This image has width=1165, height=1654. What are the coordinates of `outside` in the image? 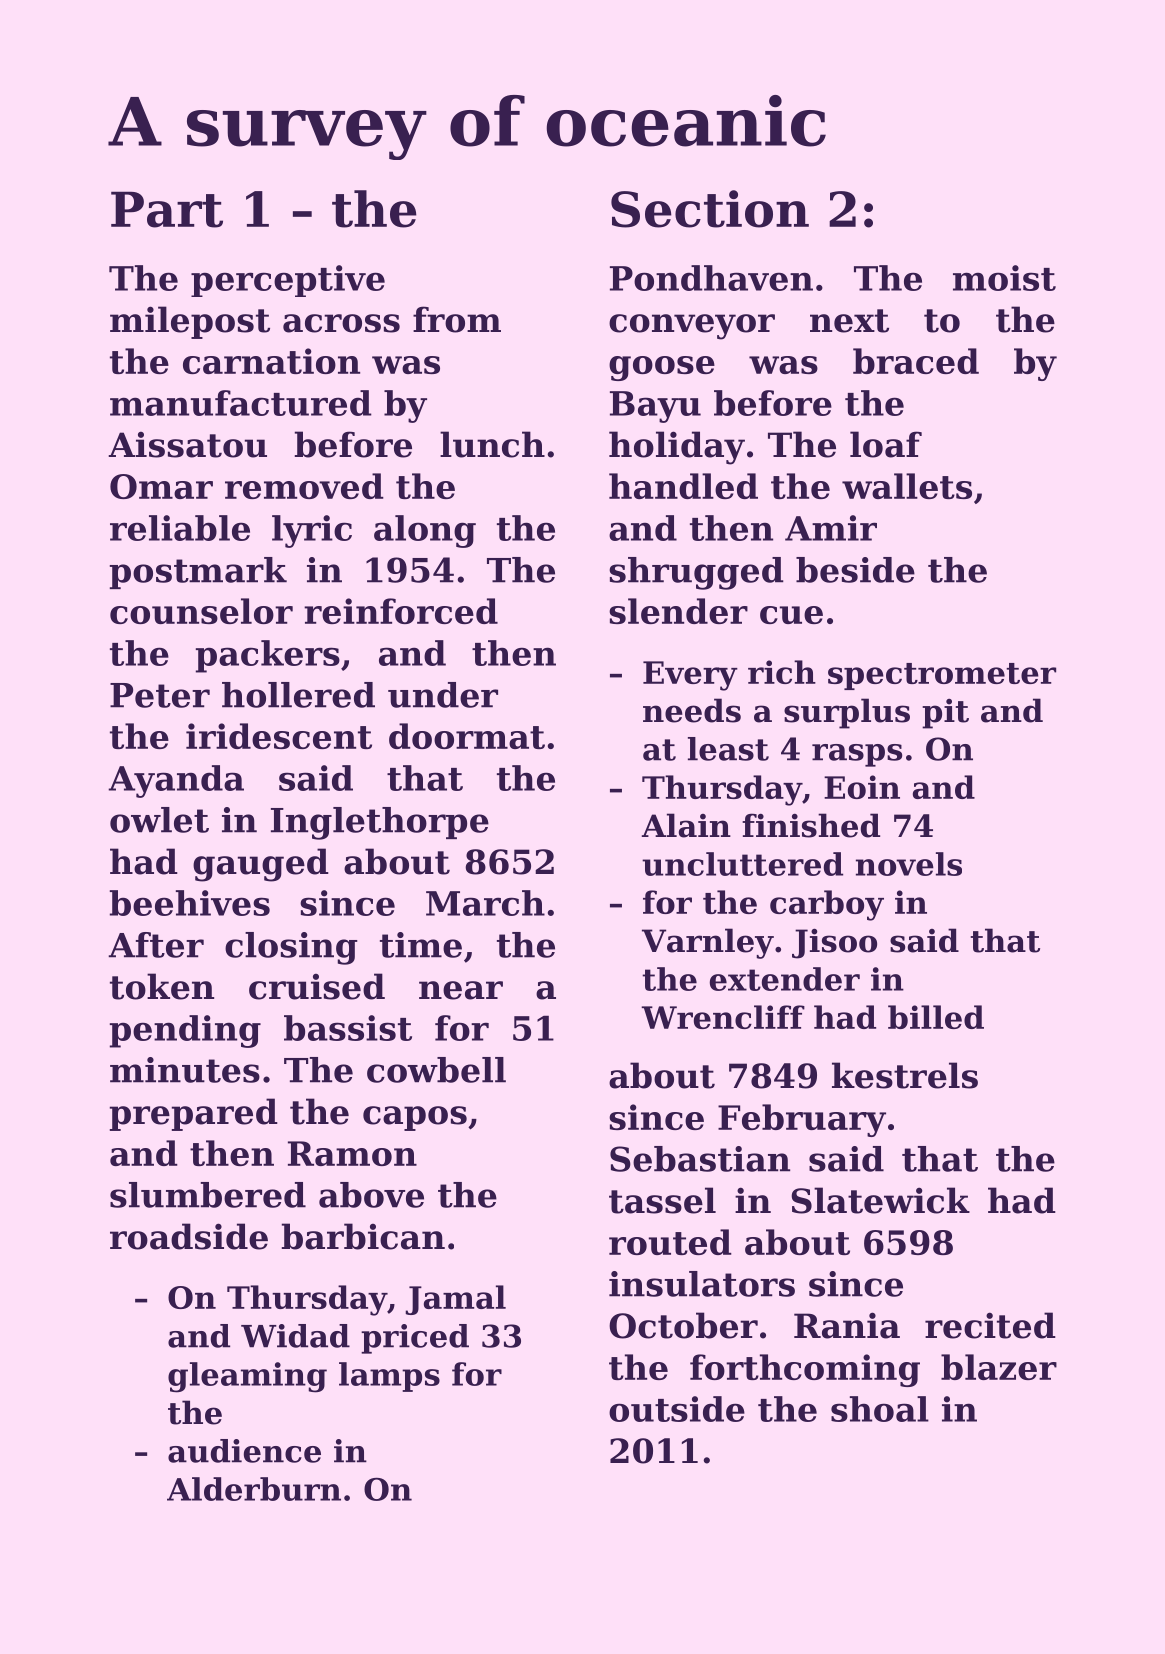 It's located at (677, 1409).
